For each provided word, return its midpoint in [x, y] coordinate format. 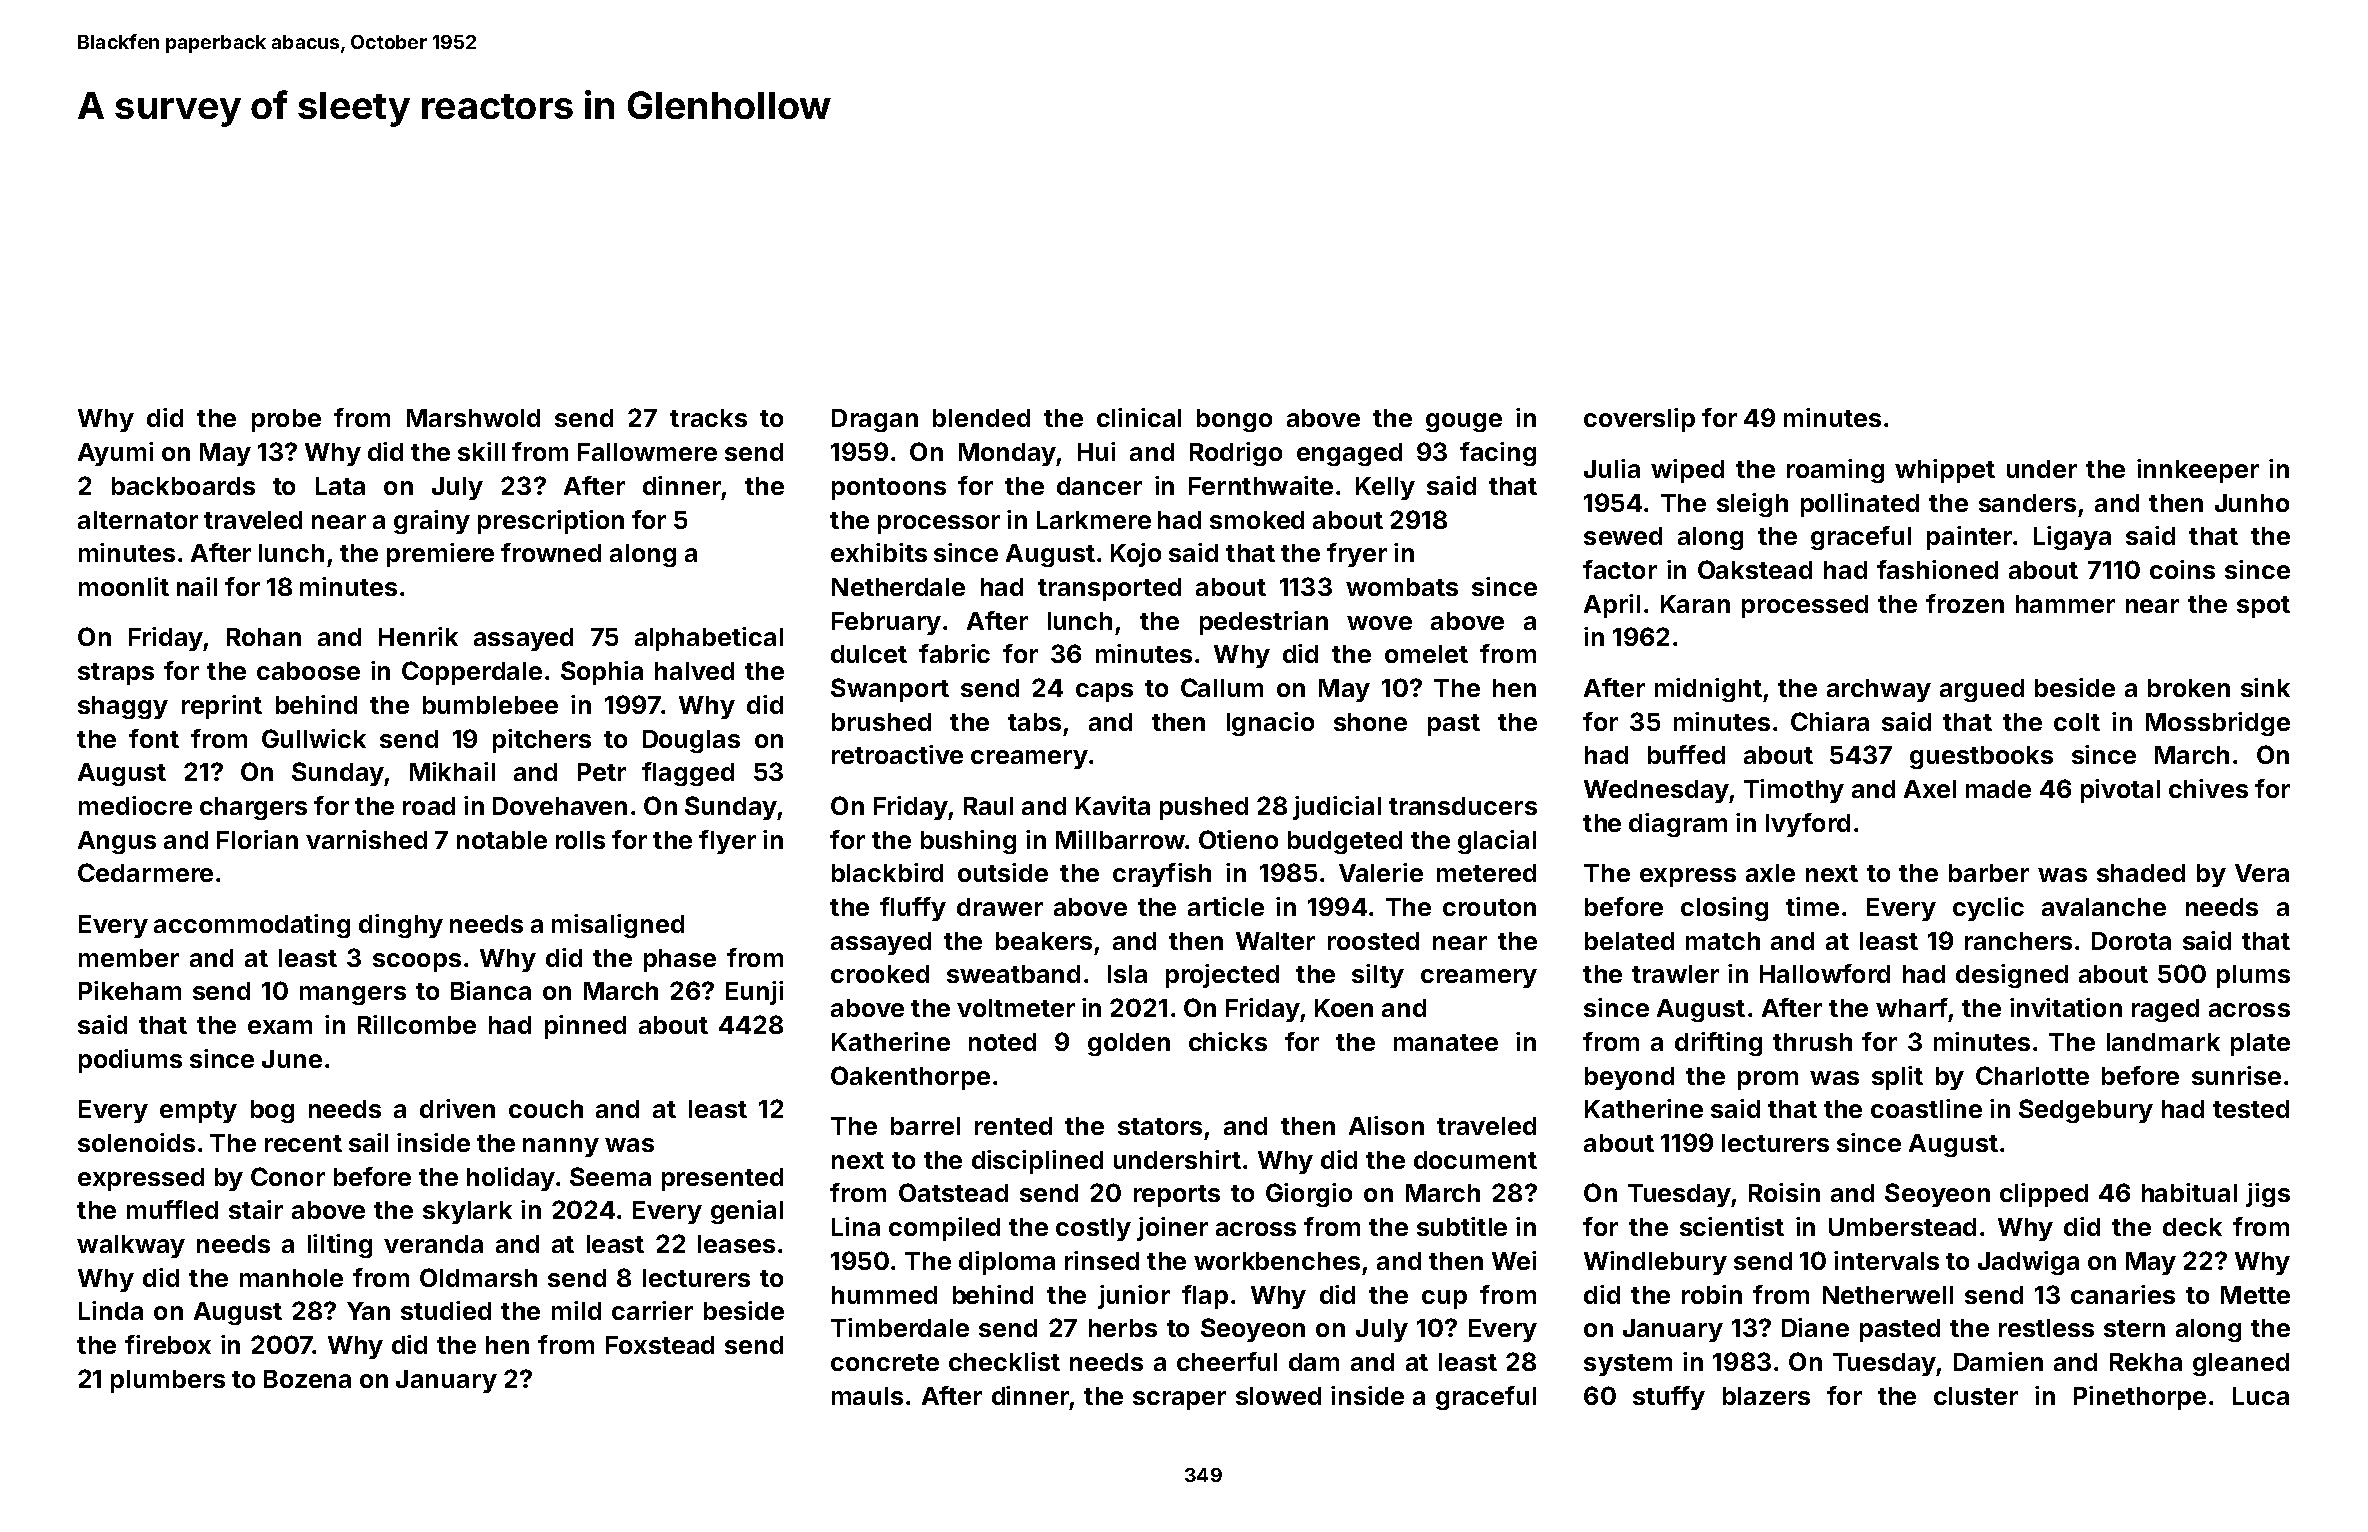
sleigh [1752, 505]
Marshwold [473, 418]
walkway [131, 1246]
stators [1160, 1126]
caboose [308, 671]
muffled [172, 1209]
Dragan [875, 420]
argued [1982, 690]
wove [1379, 623]
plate [2260, 1044]
